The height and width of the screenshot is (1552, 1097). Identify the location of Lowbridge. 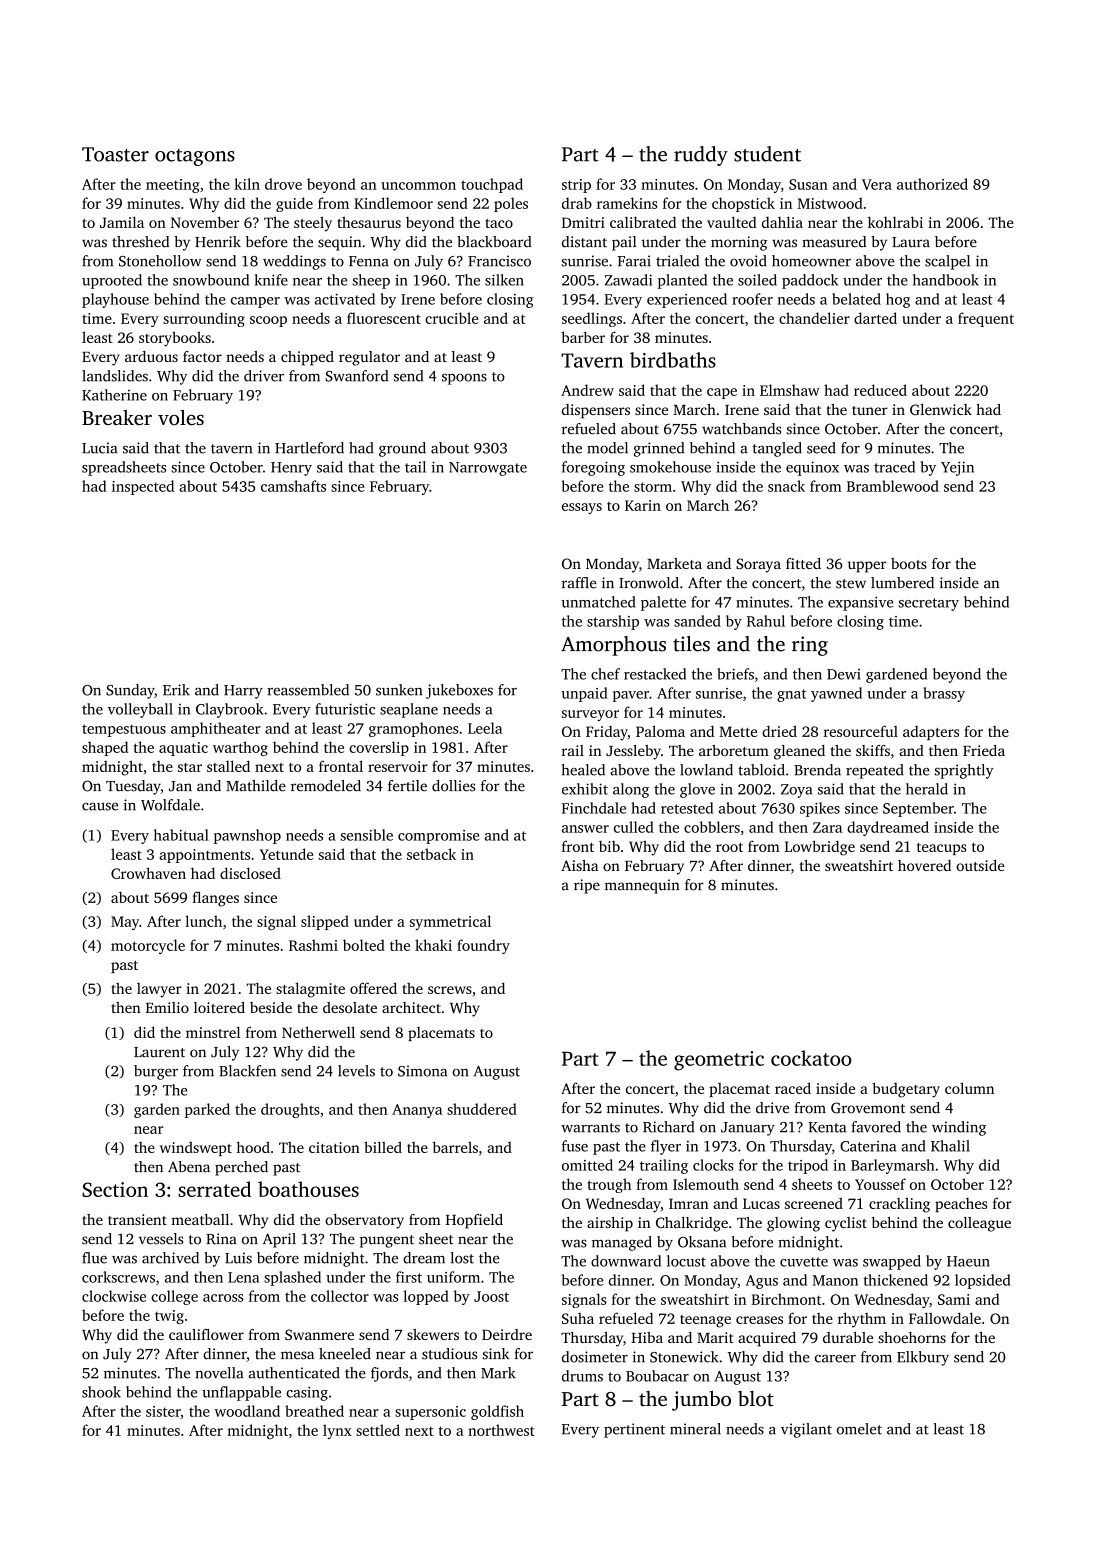
(820, 848).
